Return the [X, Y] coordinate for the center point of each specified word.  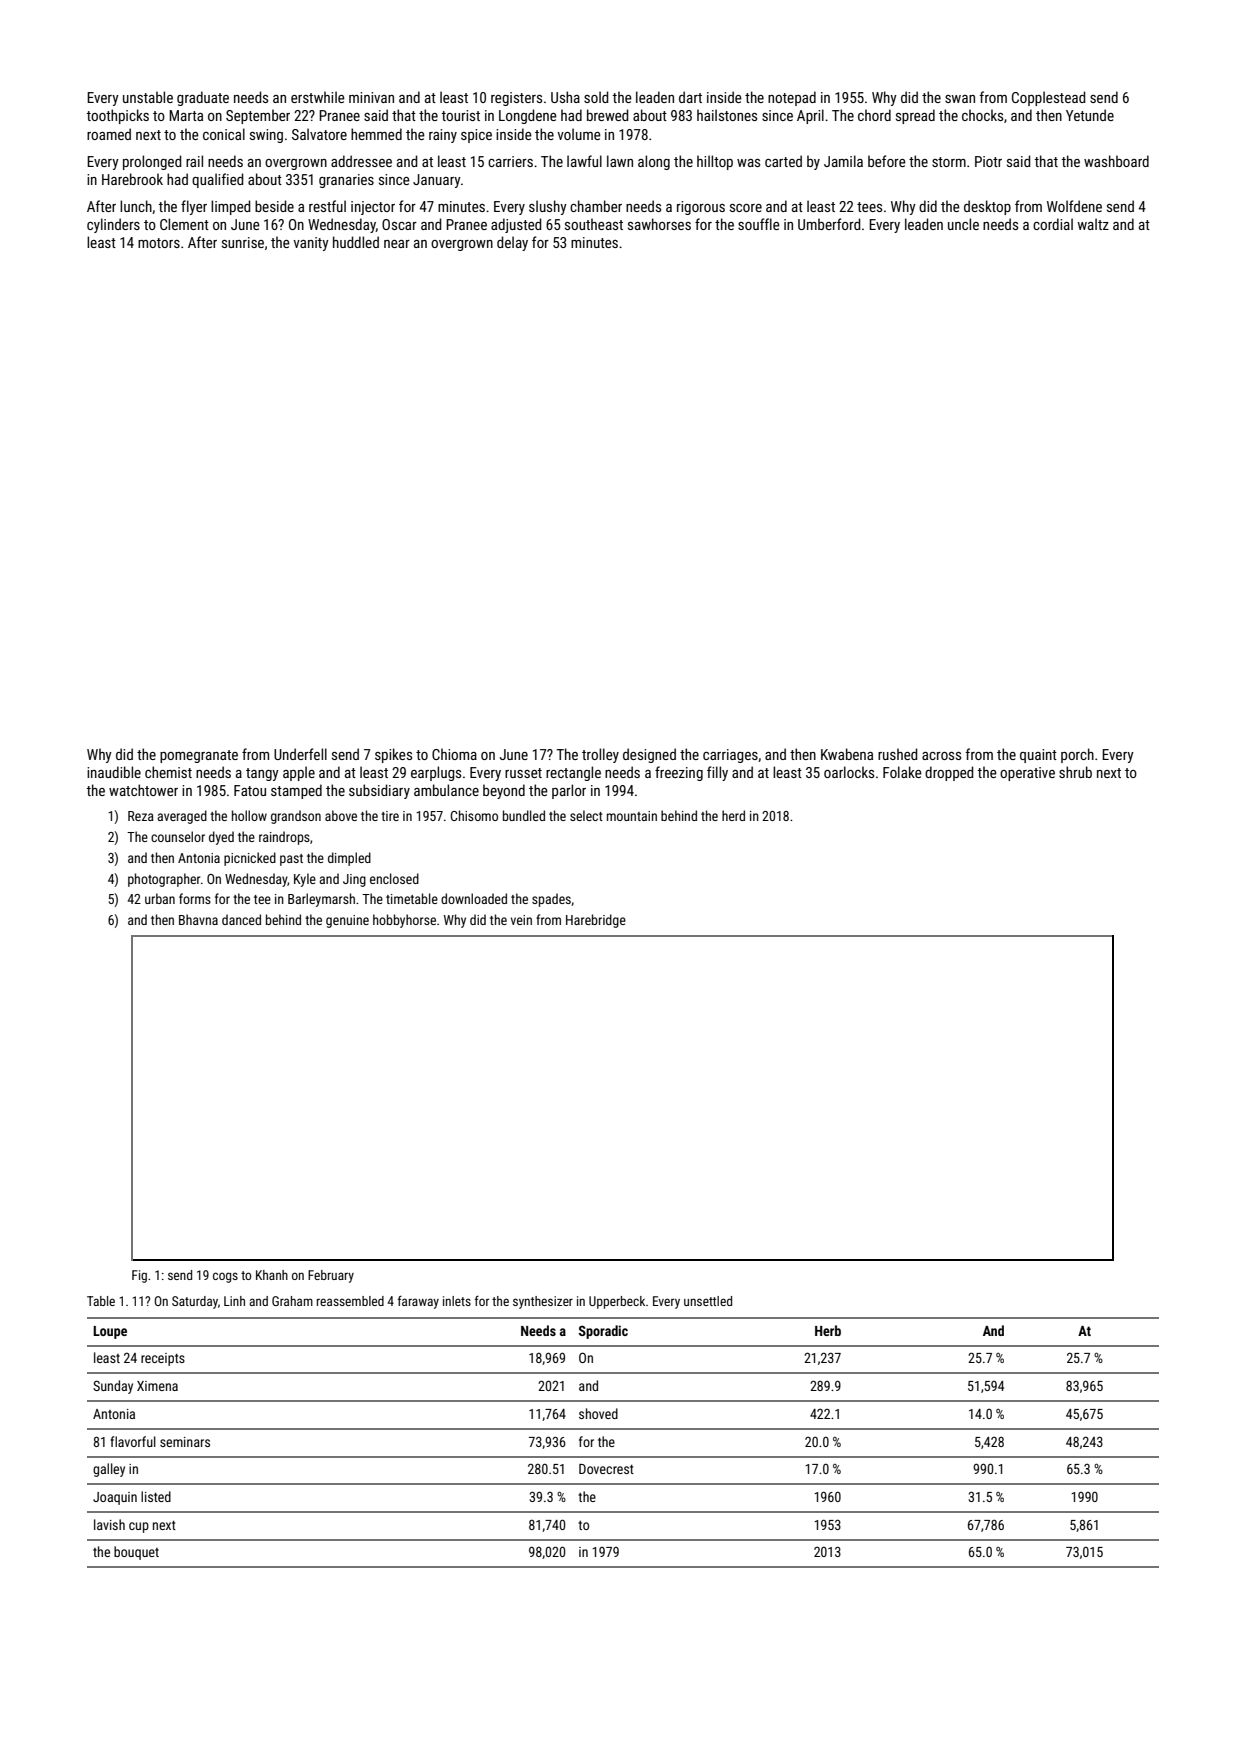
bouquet [136, 1553]
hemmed [376, 134]
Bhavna [198, 919]
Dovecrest [606, 1469]
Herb [828, 1330]
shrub [1075, 772]
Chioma [454, 754]
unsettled [708, 1301]
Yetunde [1090, 115]
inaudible [114, 772]
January [437, 181]
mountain [632, 816]
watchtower [143, 790]
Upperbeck [617, 1302]
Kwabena [847, 754]
